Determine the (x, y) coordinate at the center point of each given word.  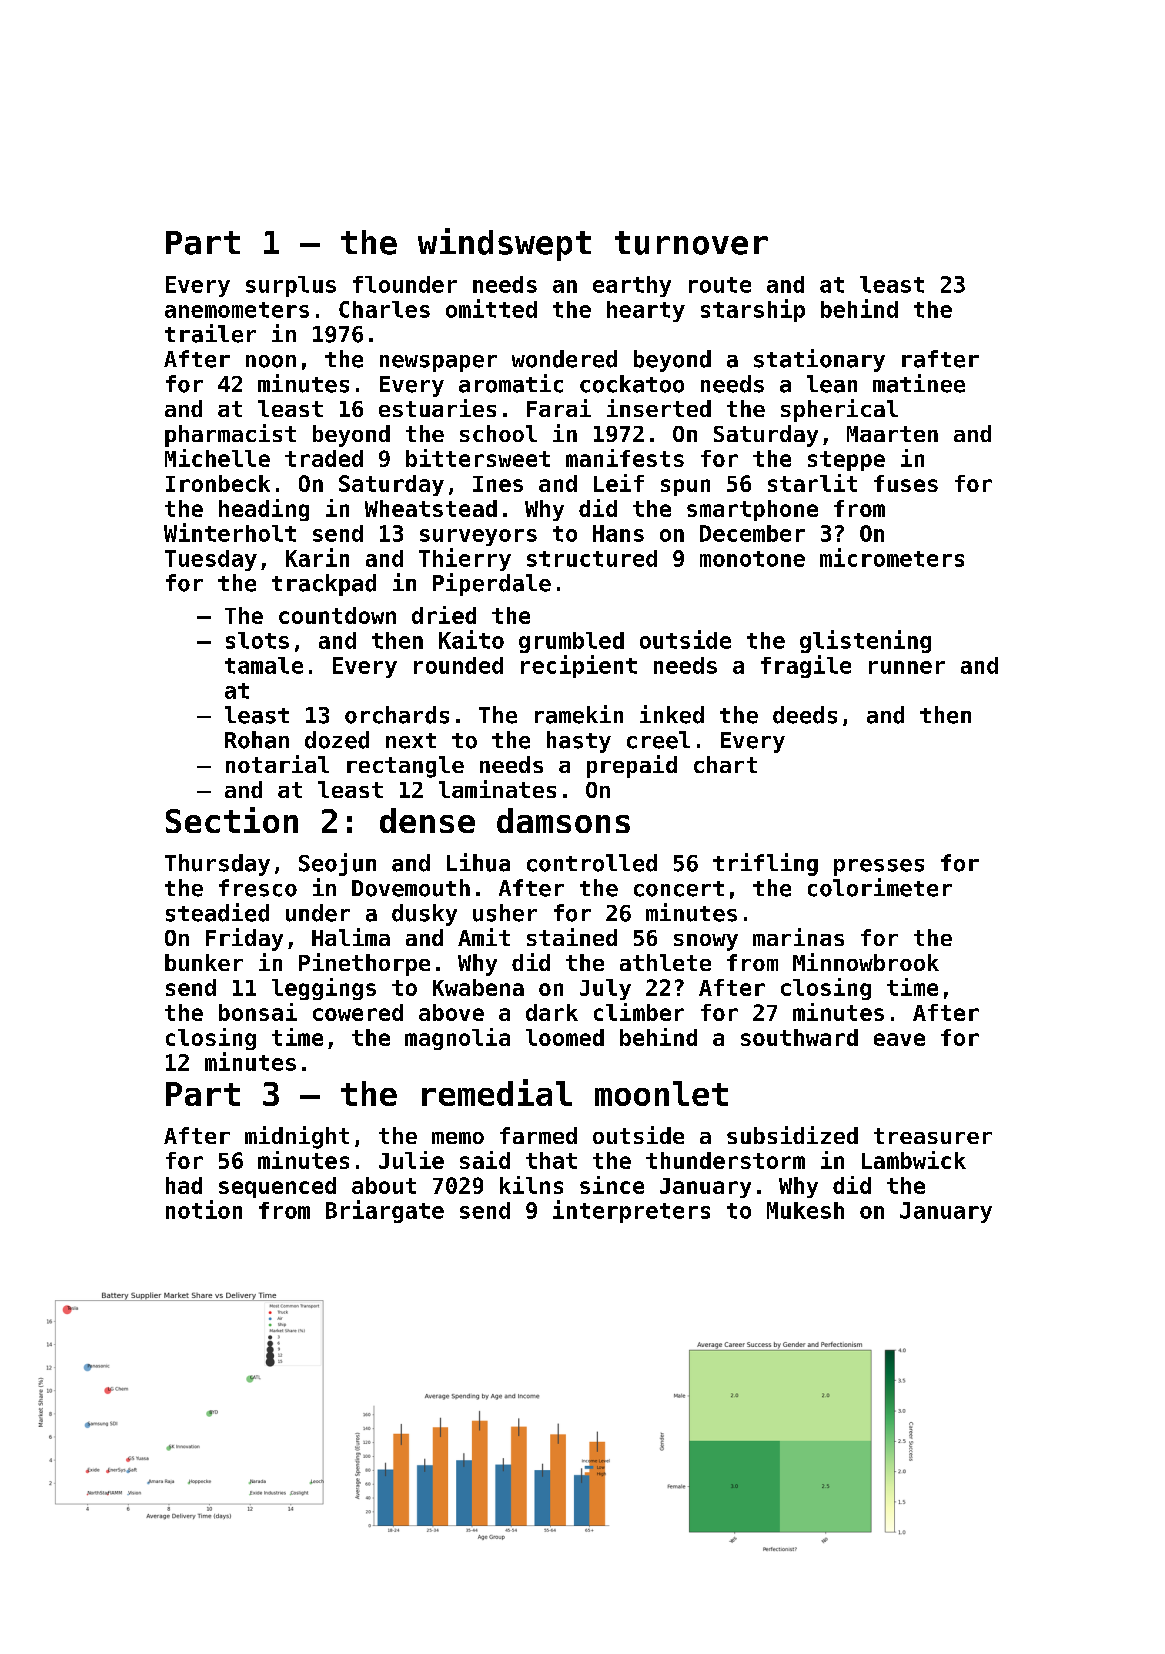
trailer (210, 333)
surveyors (478, 537)
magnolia (457, 1039)
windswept (504, 244)
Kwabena (478, 987)
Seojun (337, 864)
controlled (592, 863)
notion (204, 1209)
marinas (798, 937)
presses (879, 867)
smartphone (752, 510)
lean (832, 384)
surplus (291, 286)
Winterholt (230, 532)
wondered (564, 359)
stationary (819, 360)
